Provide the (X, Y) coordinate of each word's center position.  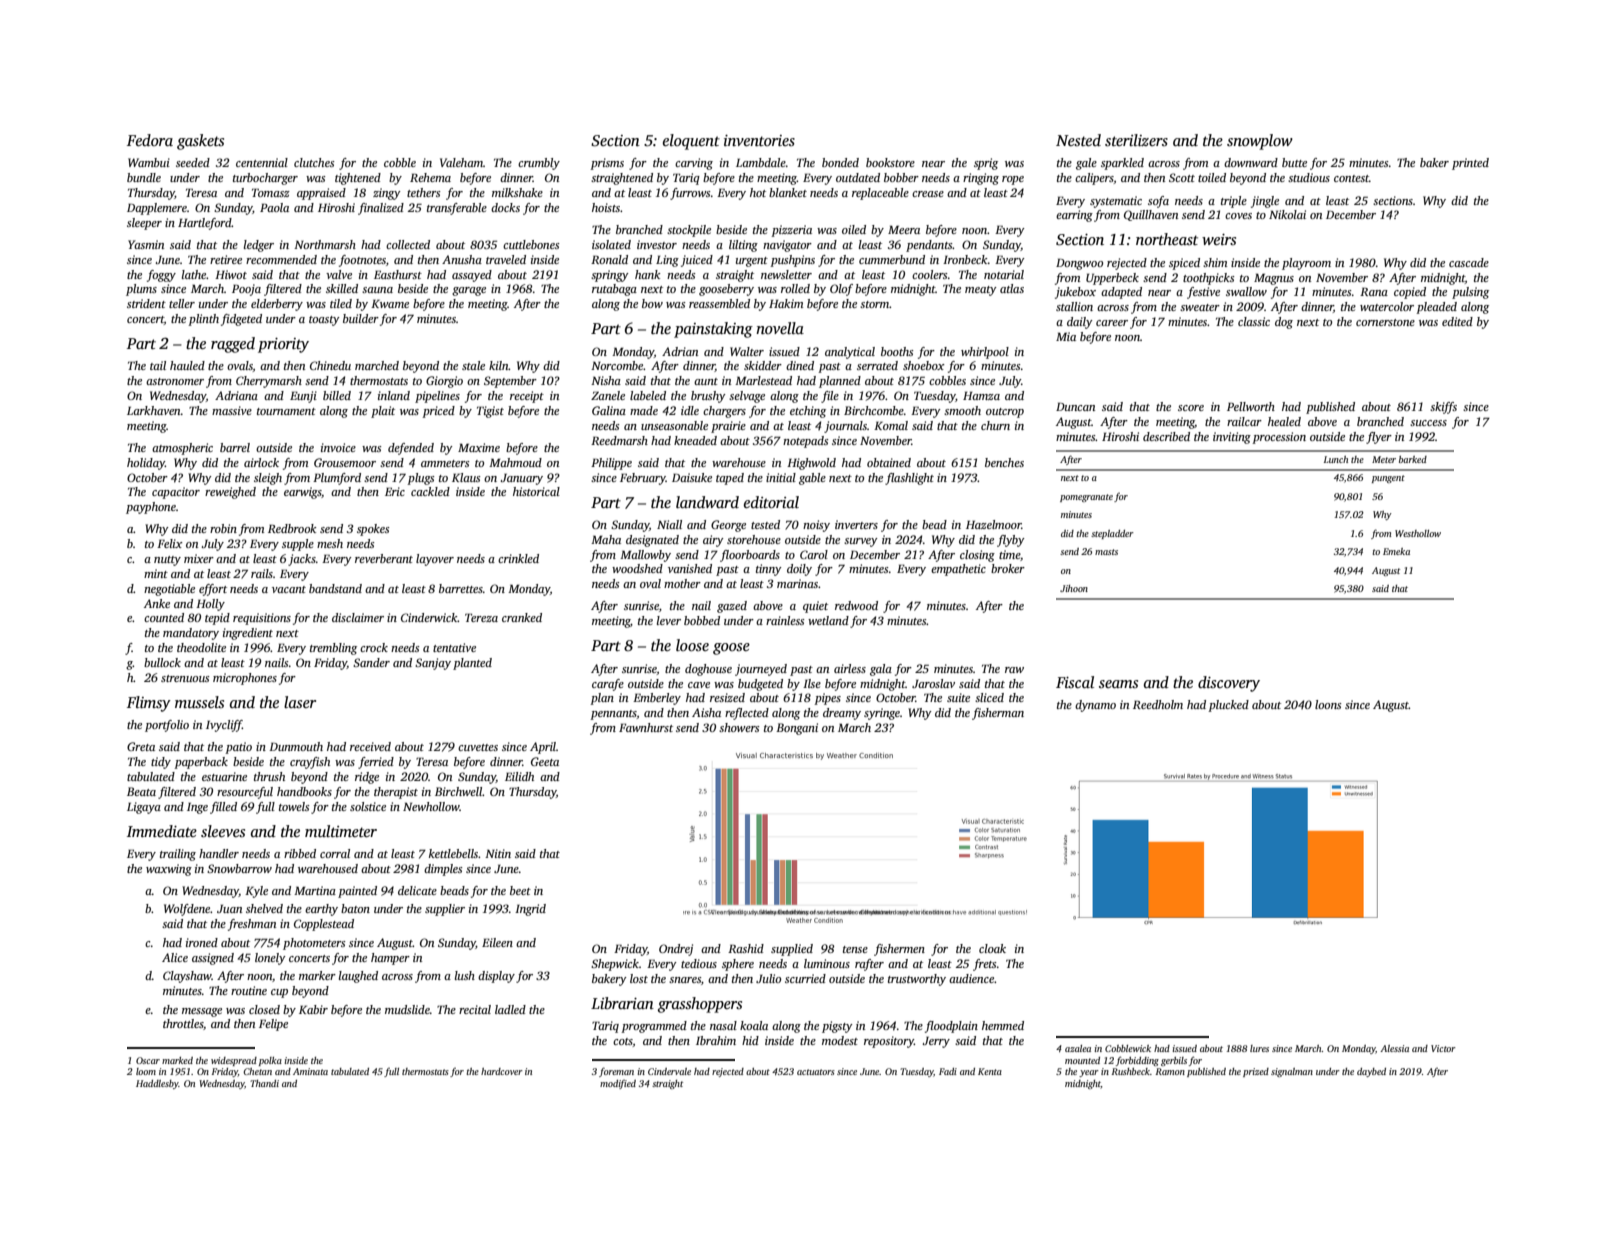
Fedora (150, 140)
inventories (759, 140)
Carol (814, 554)
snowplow (1260, 142)
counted (164, 617)
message (202, 1012)
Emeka (1396, 551)
